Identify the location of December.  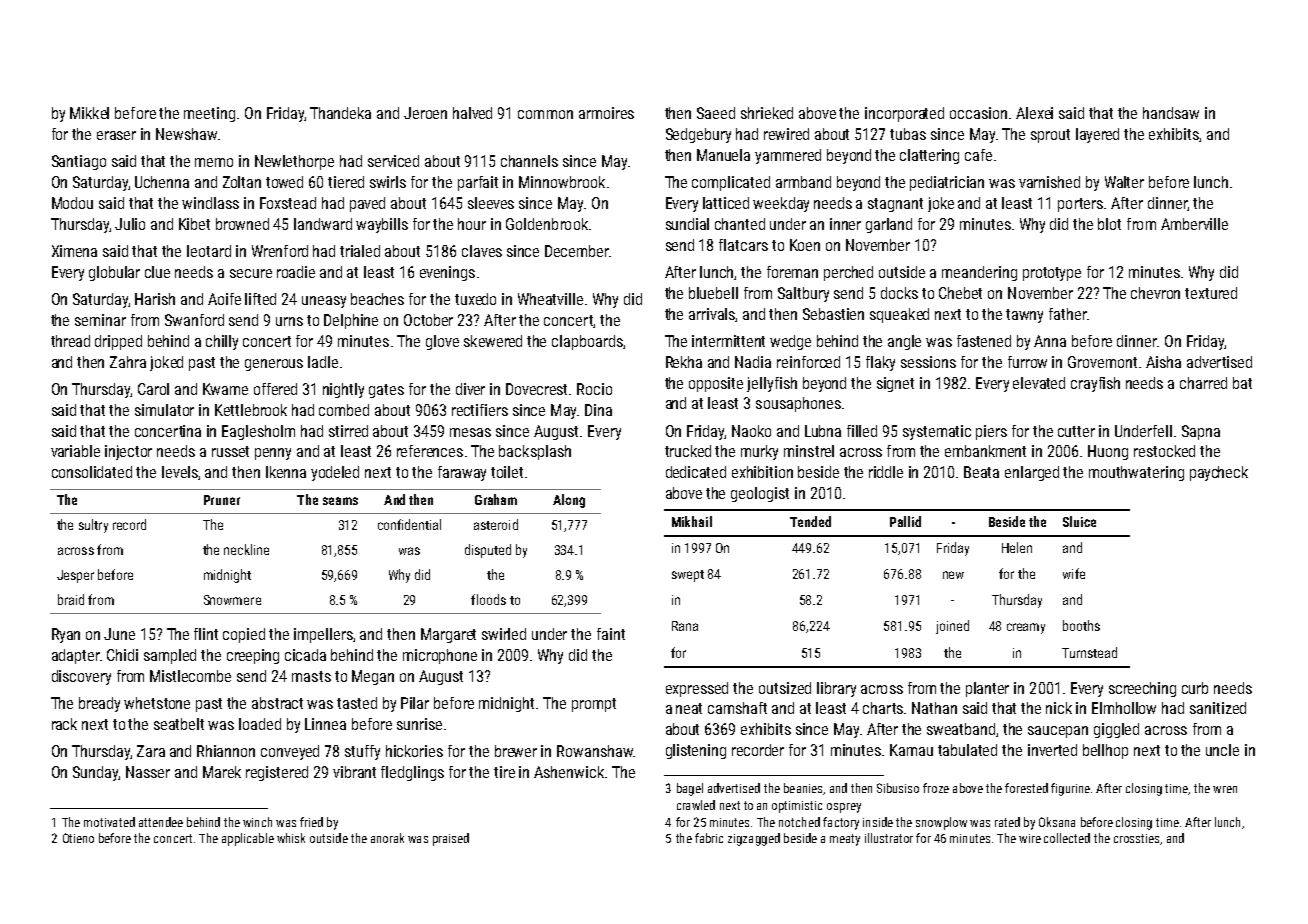
(577, 251).
